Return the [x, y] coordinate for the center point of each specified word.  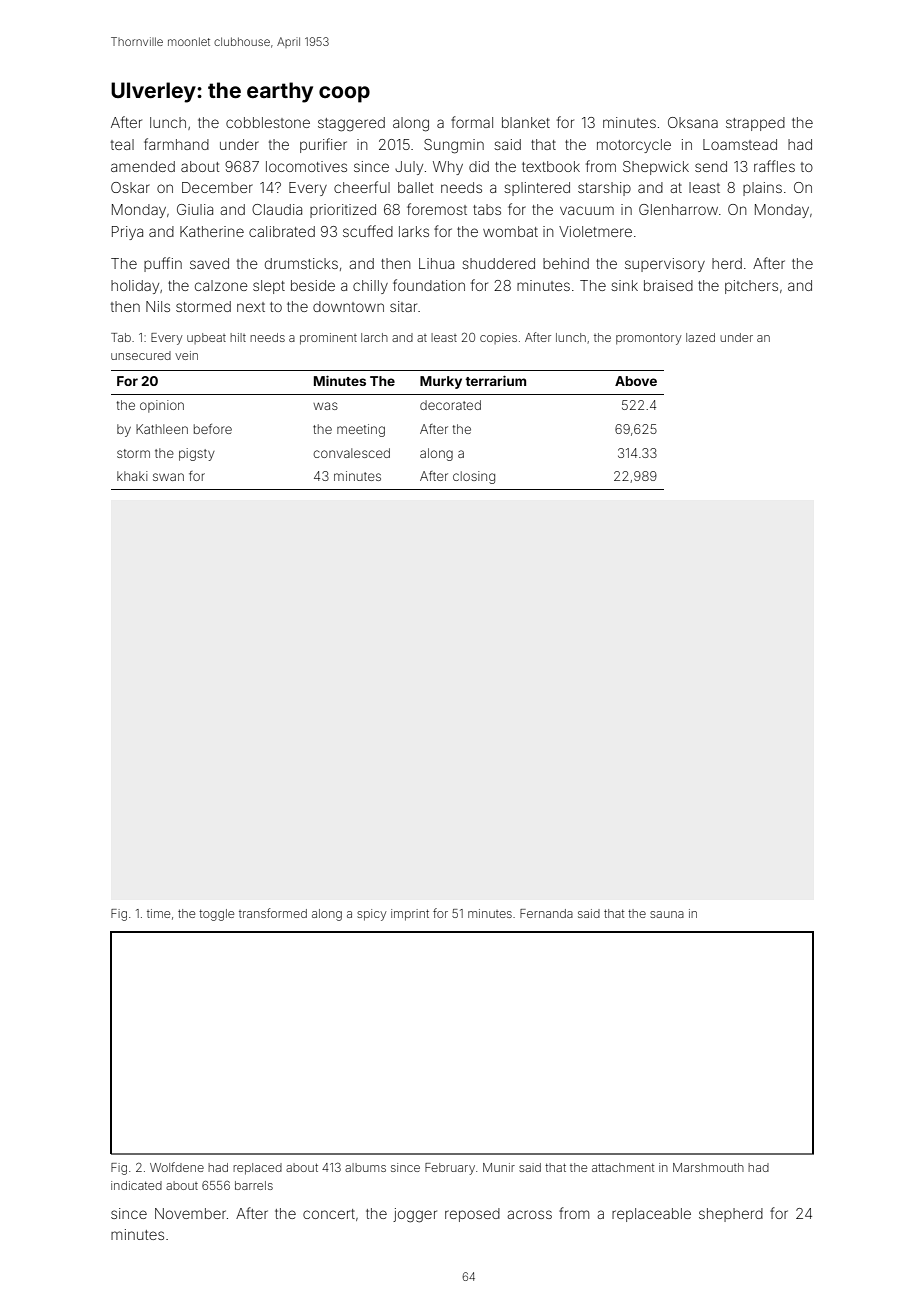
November [190, 1213]
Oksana [693, 122]
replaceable [651, 1215]
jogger [415, 1215]
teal [122, 144]
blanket [526, 122]
